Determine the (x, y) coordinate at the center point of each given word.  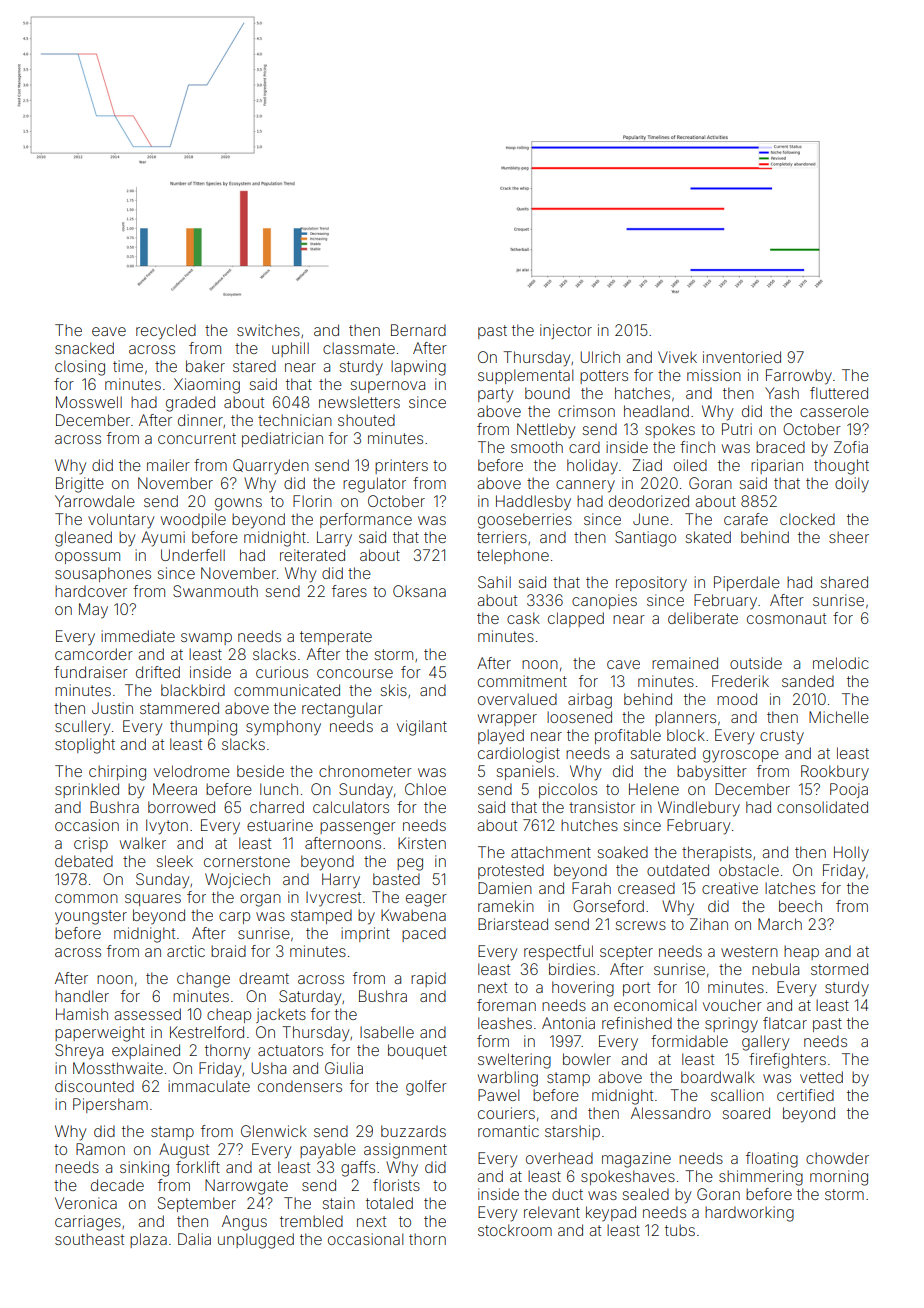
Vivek (677, 357)
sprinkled (87, 790)
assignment (405, 1151)
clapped (576, 619)
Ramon (100, 1149)
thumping (203, 728)
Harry (341, 880)
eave (109, 331)
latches (790, 888)
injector (566, 331)
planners (685, 718)
